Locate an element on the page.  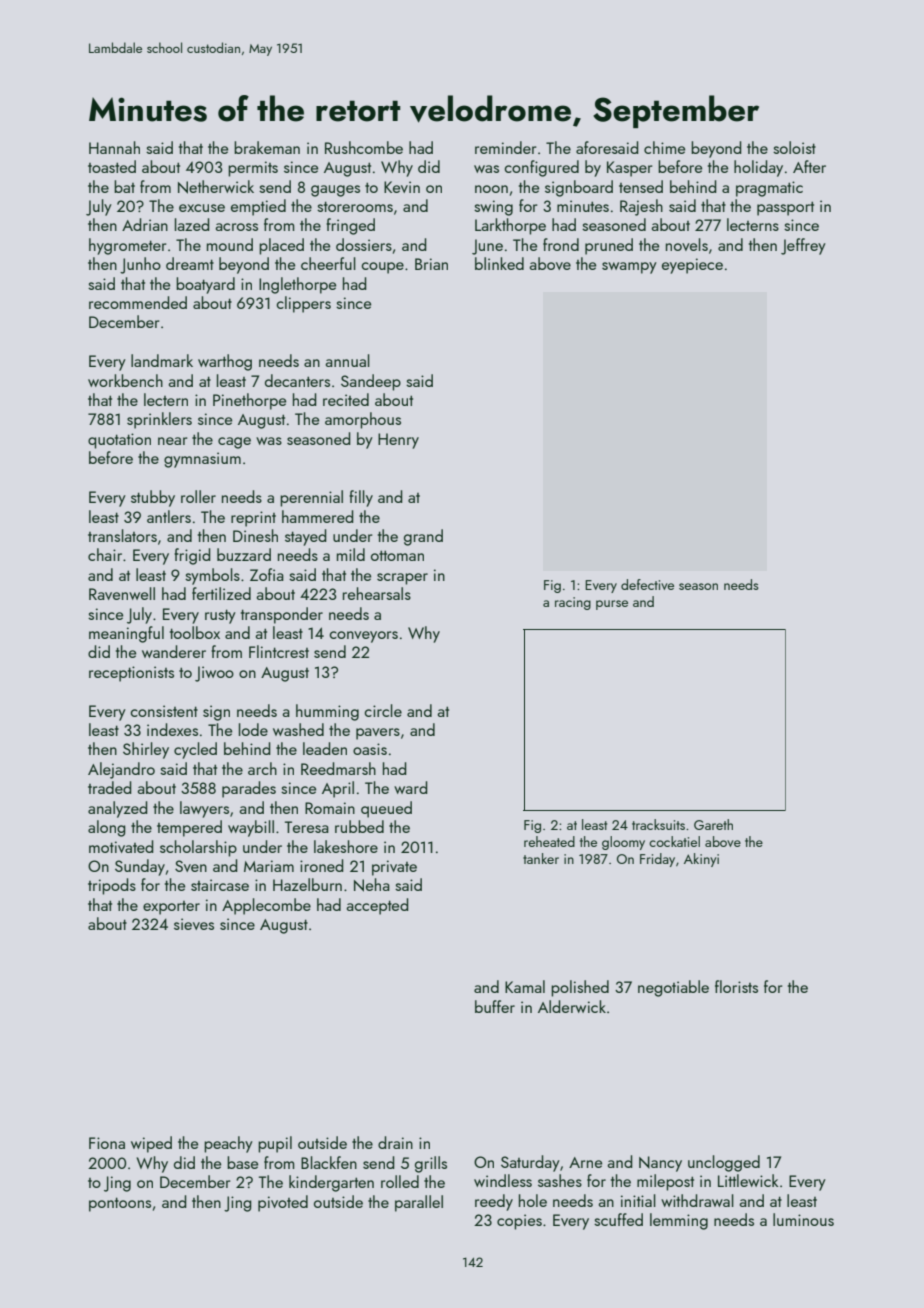
pivoted is located at coordinates (283, 1203).
